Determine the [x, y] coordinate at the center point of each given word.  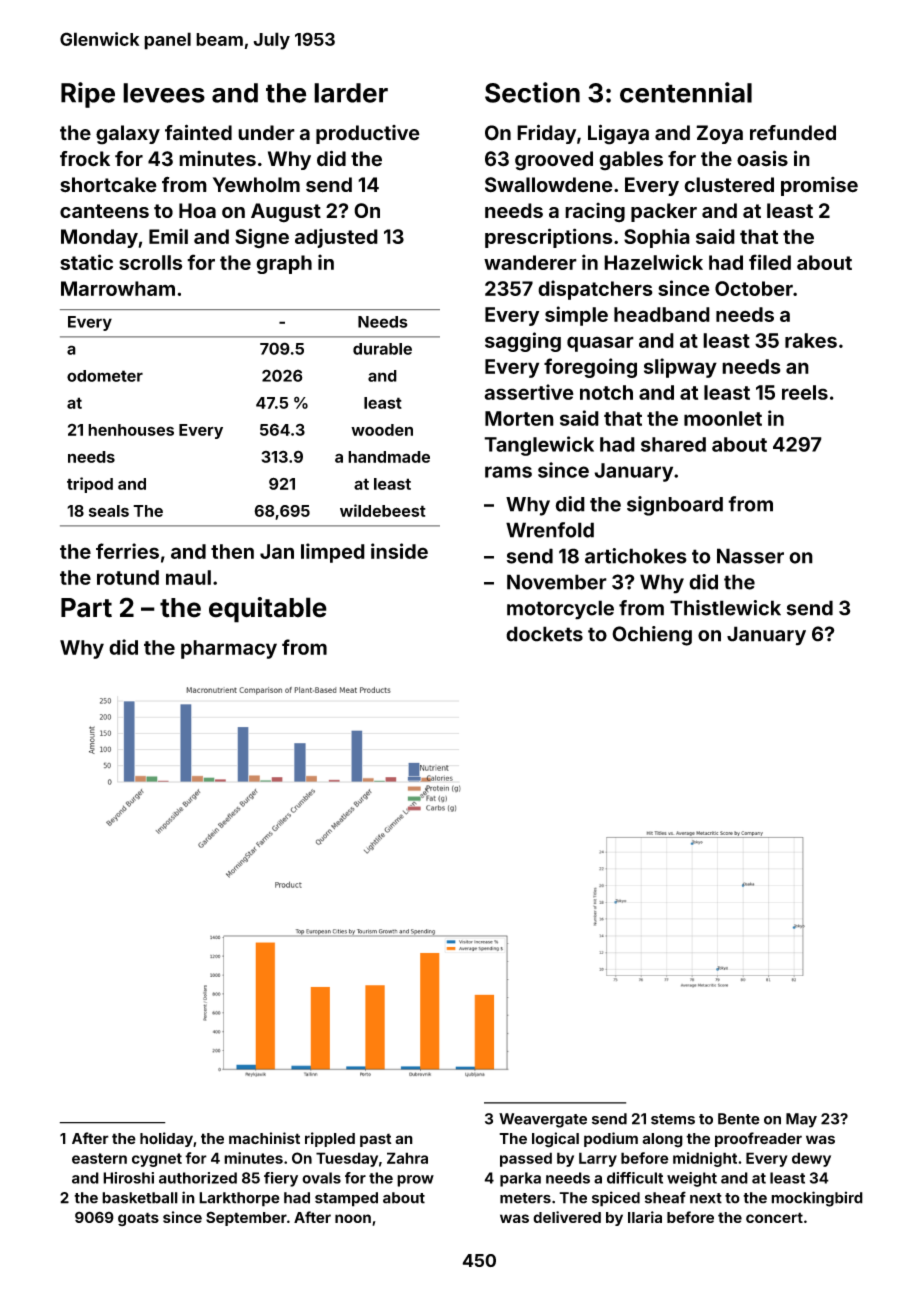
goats [138, 1219]
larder [351, 93]
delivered [567, 1217]
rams [508, 472]
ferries [127, 551]
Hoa [197, 210]
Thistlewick [725, 608]
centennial [686, 92]
